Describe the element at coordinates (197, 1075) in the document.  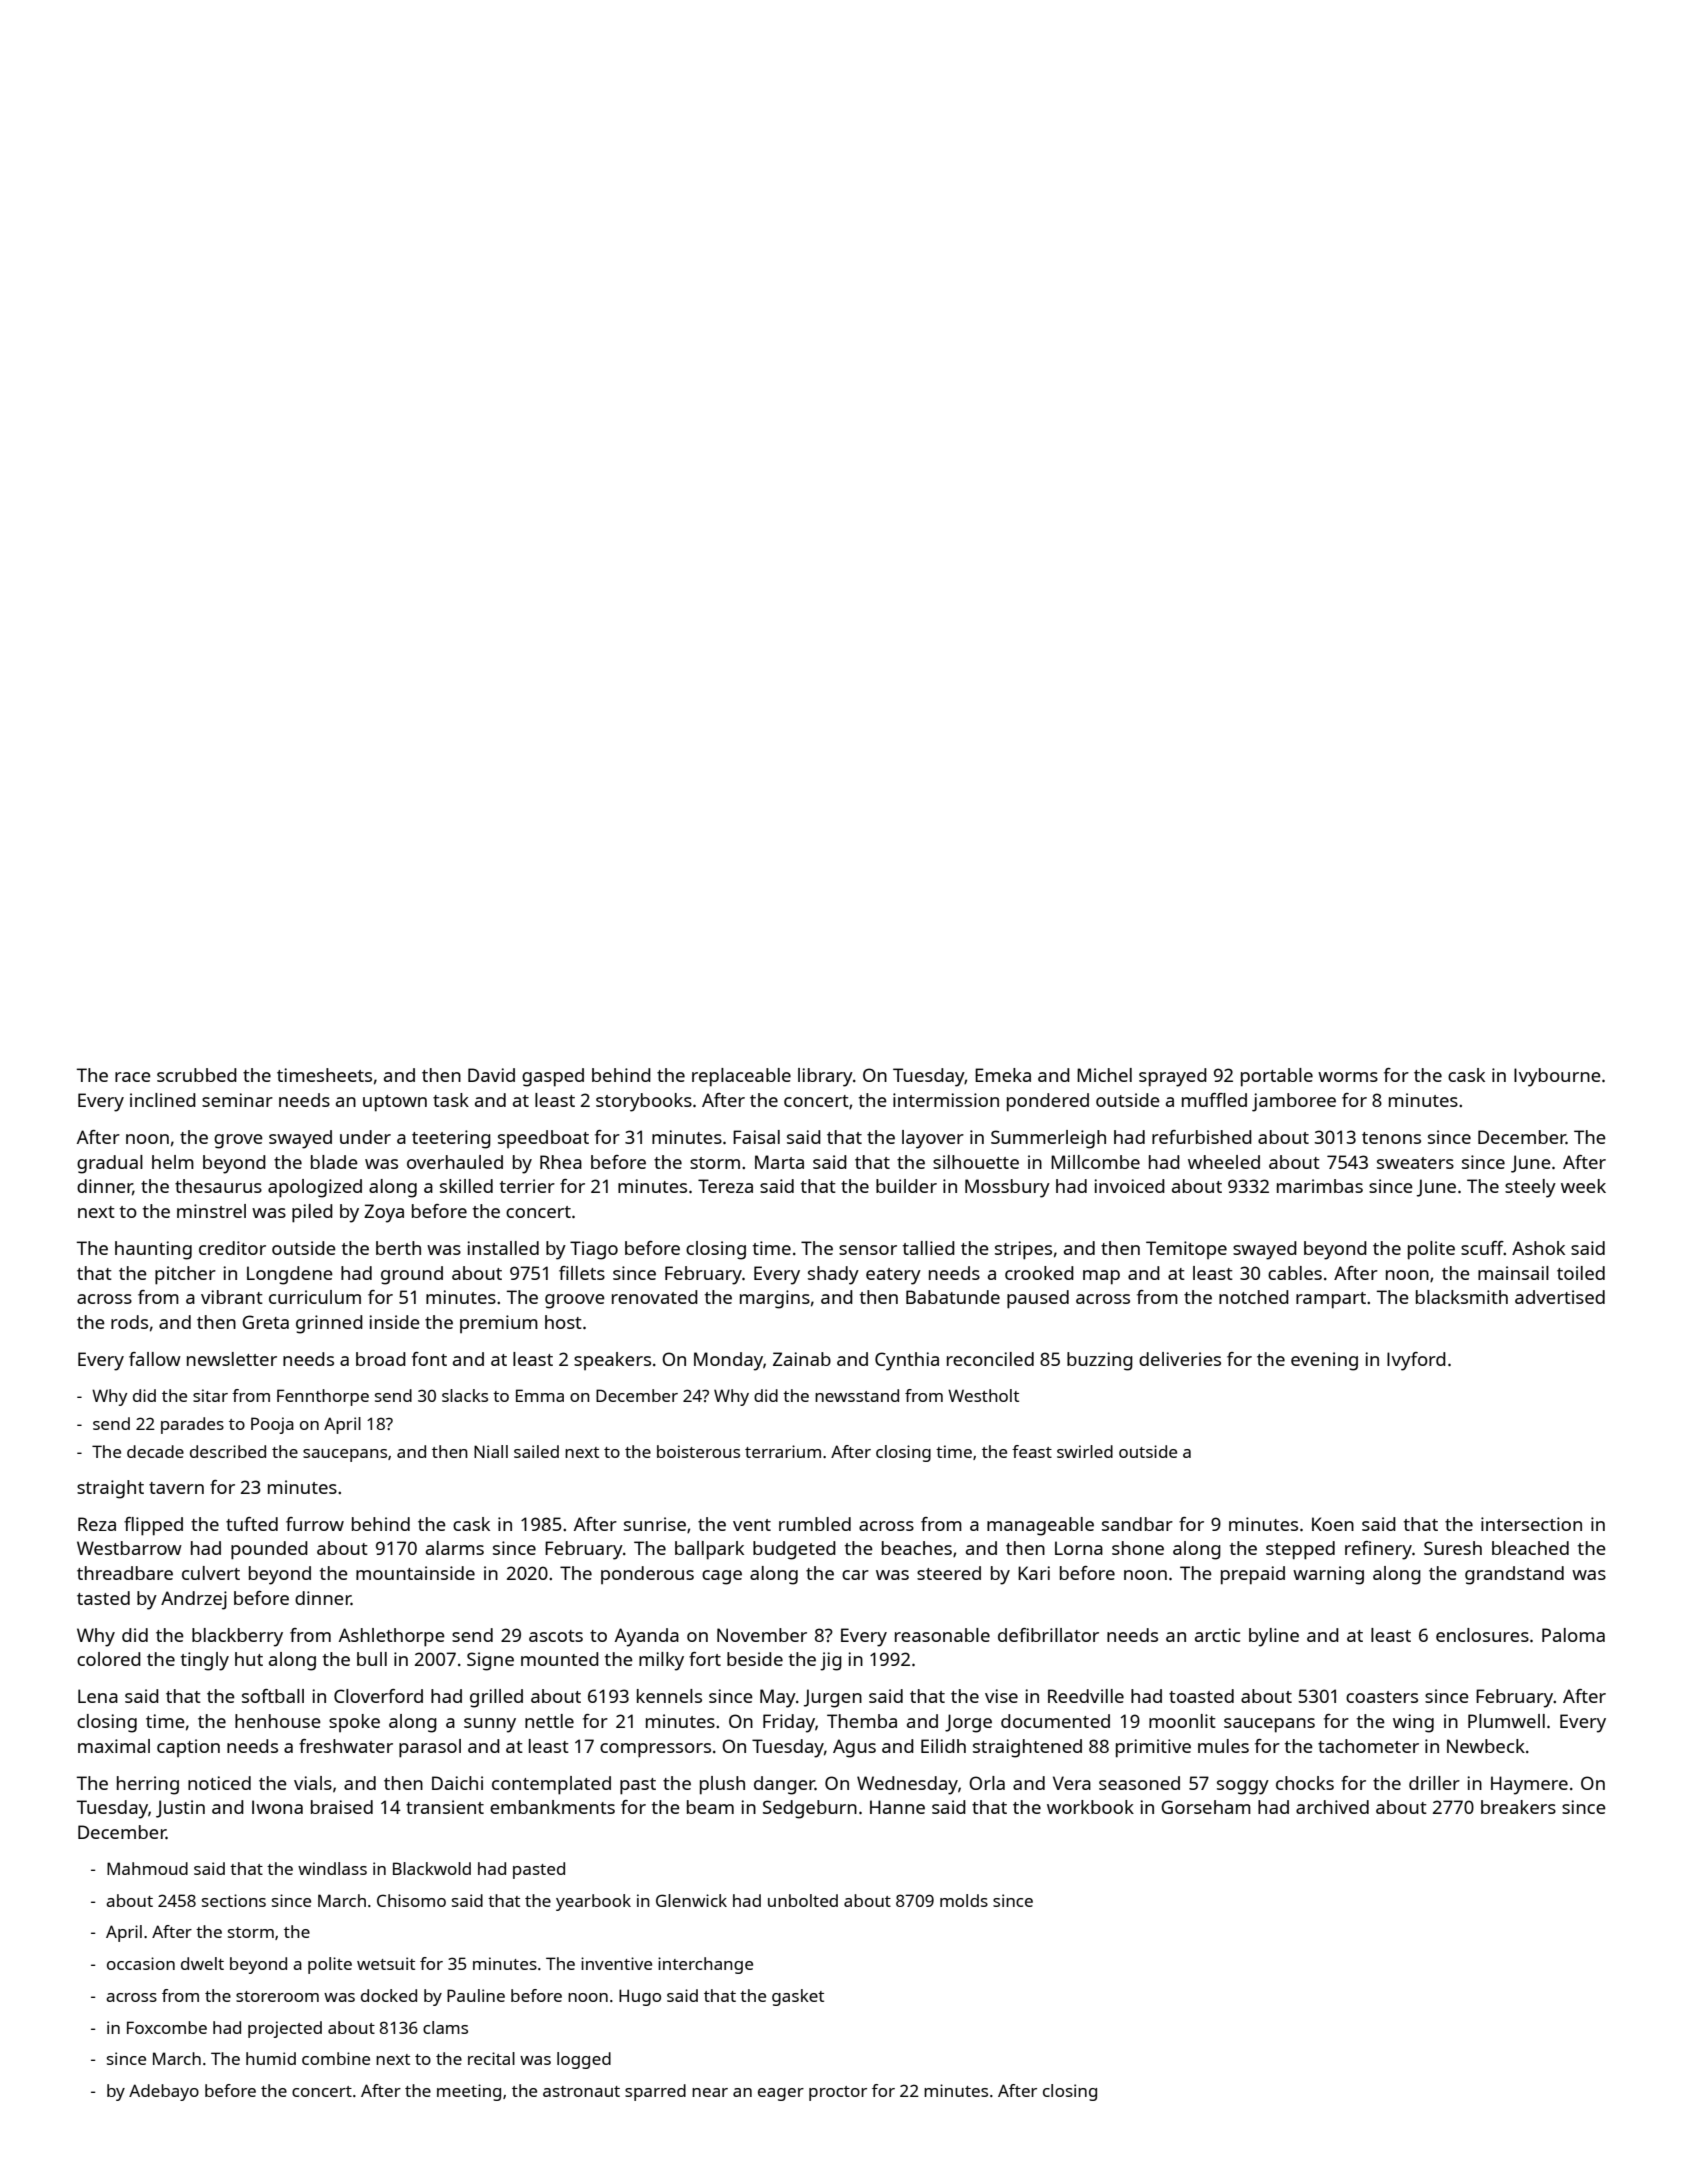
I see `scrubbed` at that location.
